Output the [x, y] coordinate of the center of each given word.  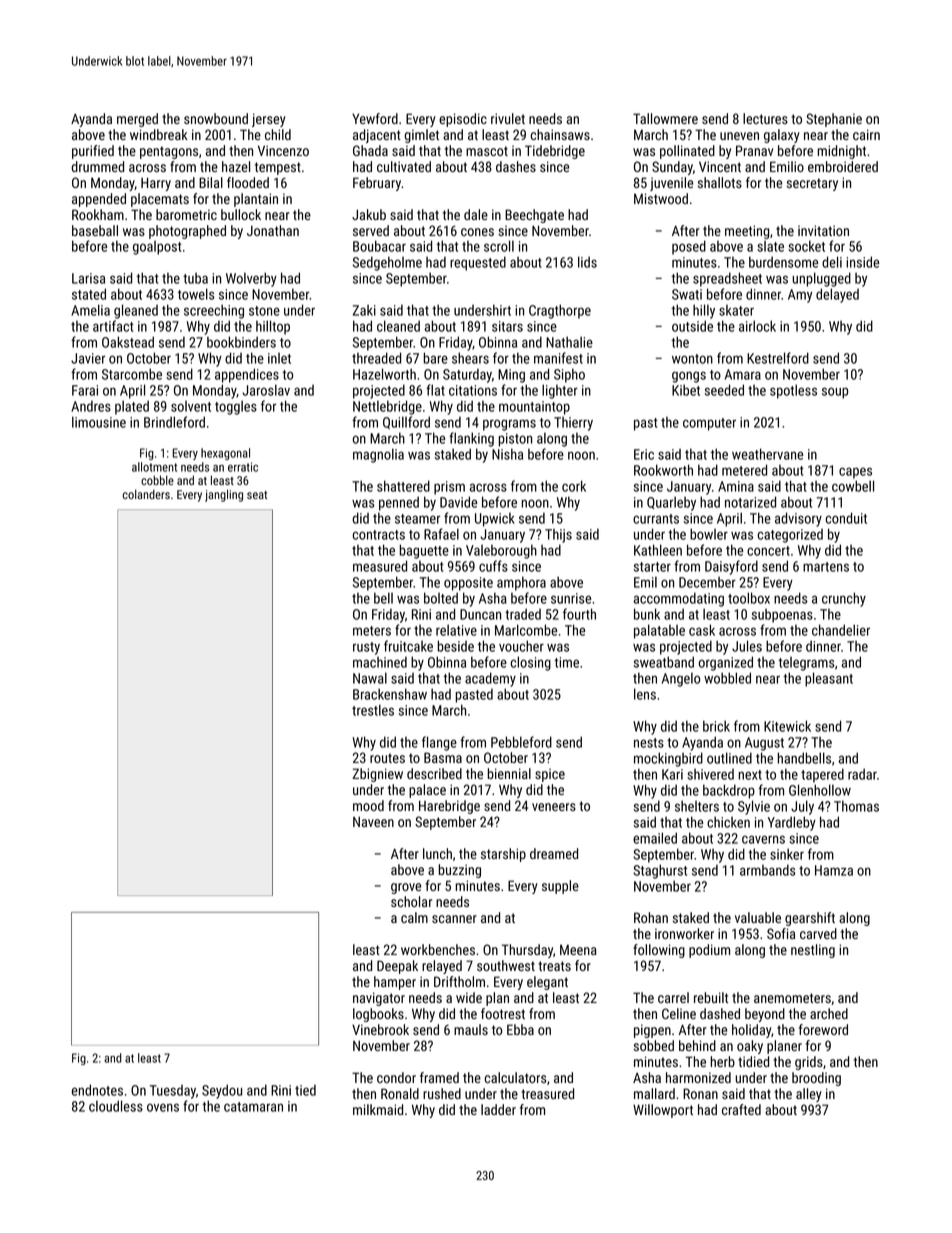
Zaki [364, 310]
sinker [787, 854]
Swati [687, 294]
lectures [765, 118]
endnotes [97, 1090]
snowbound [216, 118]
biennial [509, 773]
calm [414, 917]
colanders [146, 494]
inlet [279, 358]
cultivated [404, 166]
